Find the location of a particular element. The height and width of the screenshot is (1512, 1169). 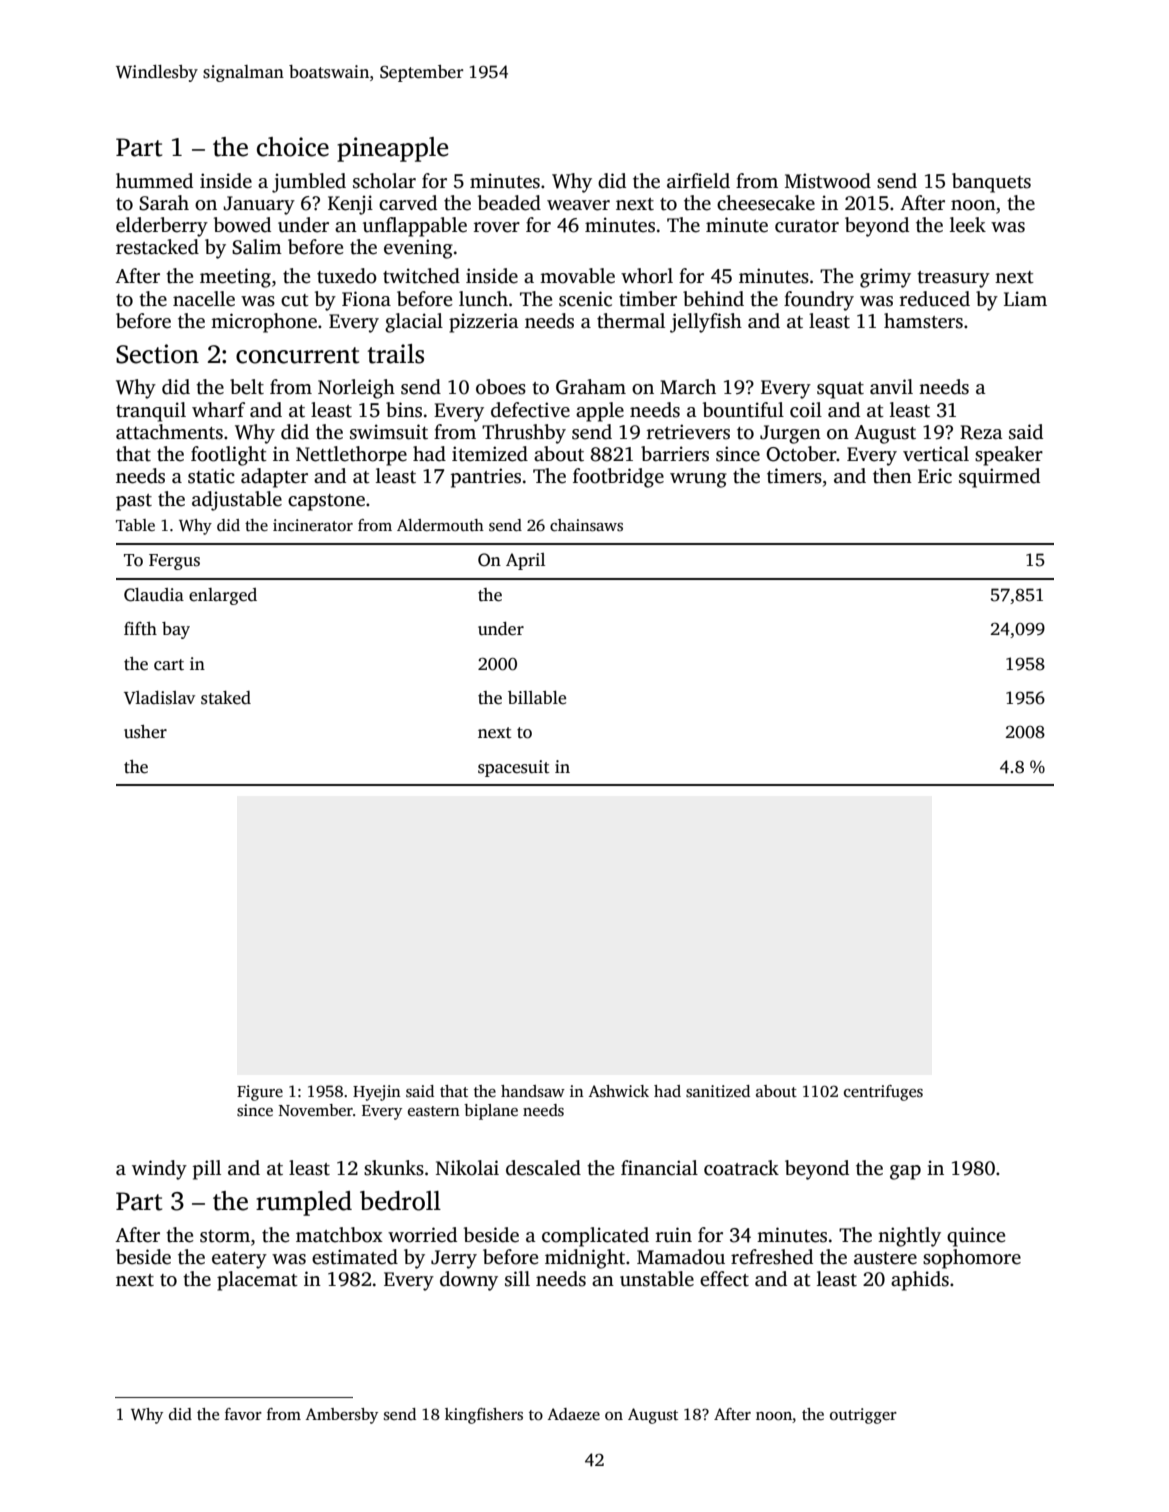

banquets is located at coordinates (991, 183).
